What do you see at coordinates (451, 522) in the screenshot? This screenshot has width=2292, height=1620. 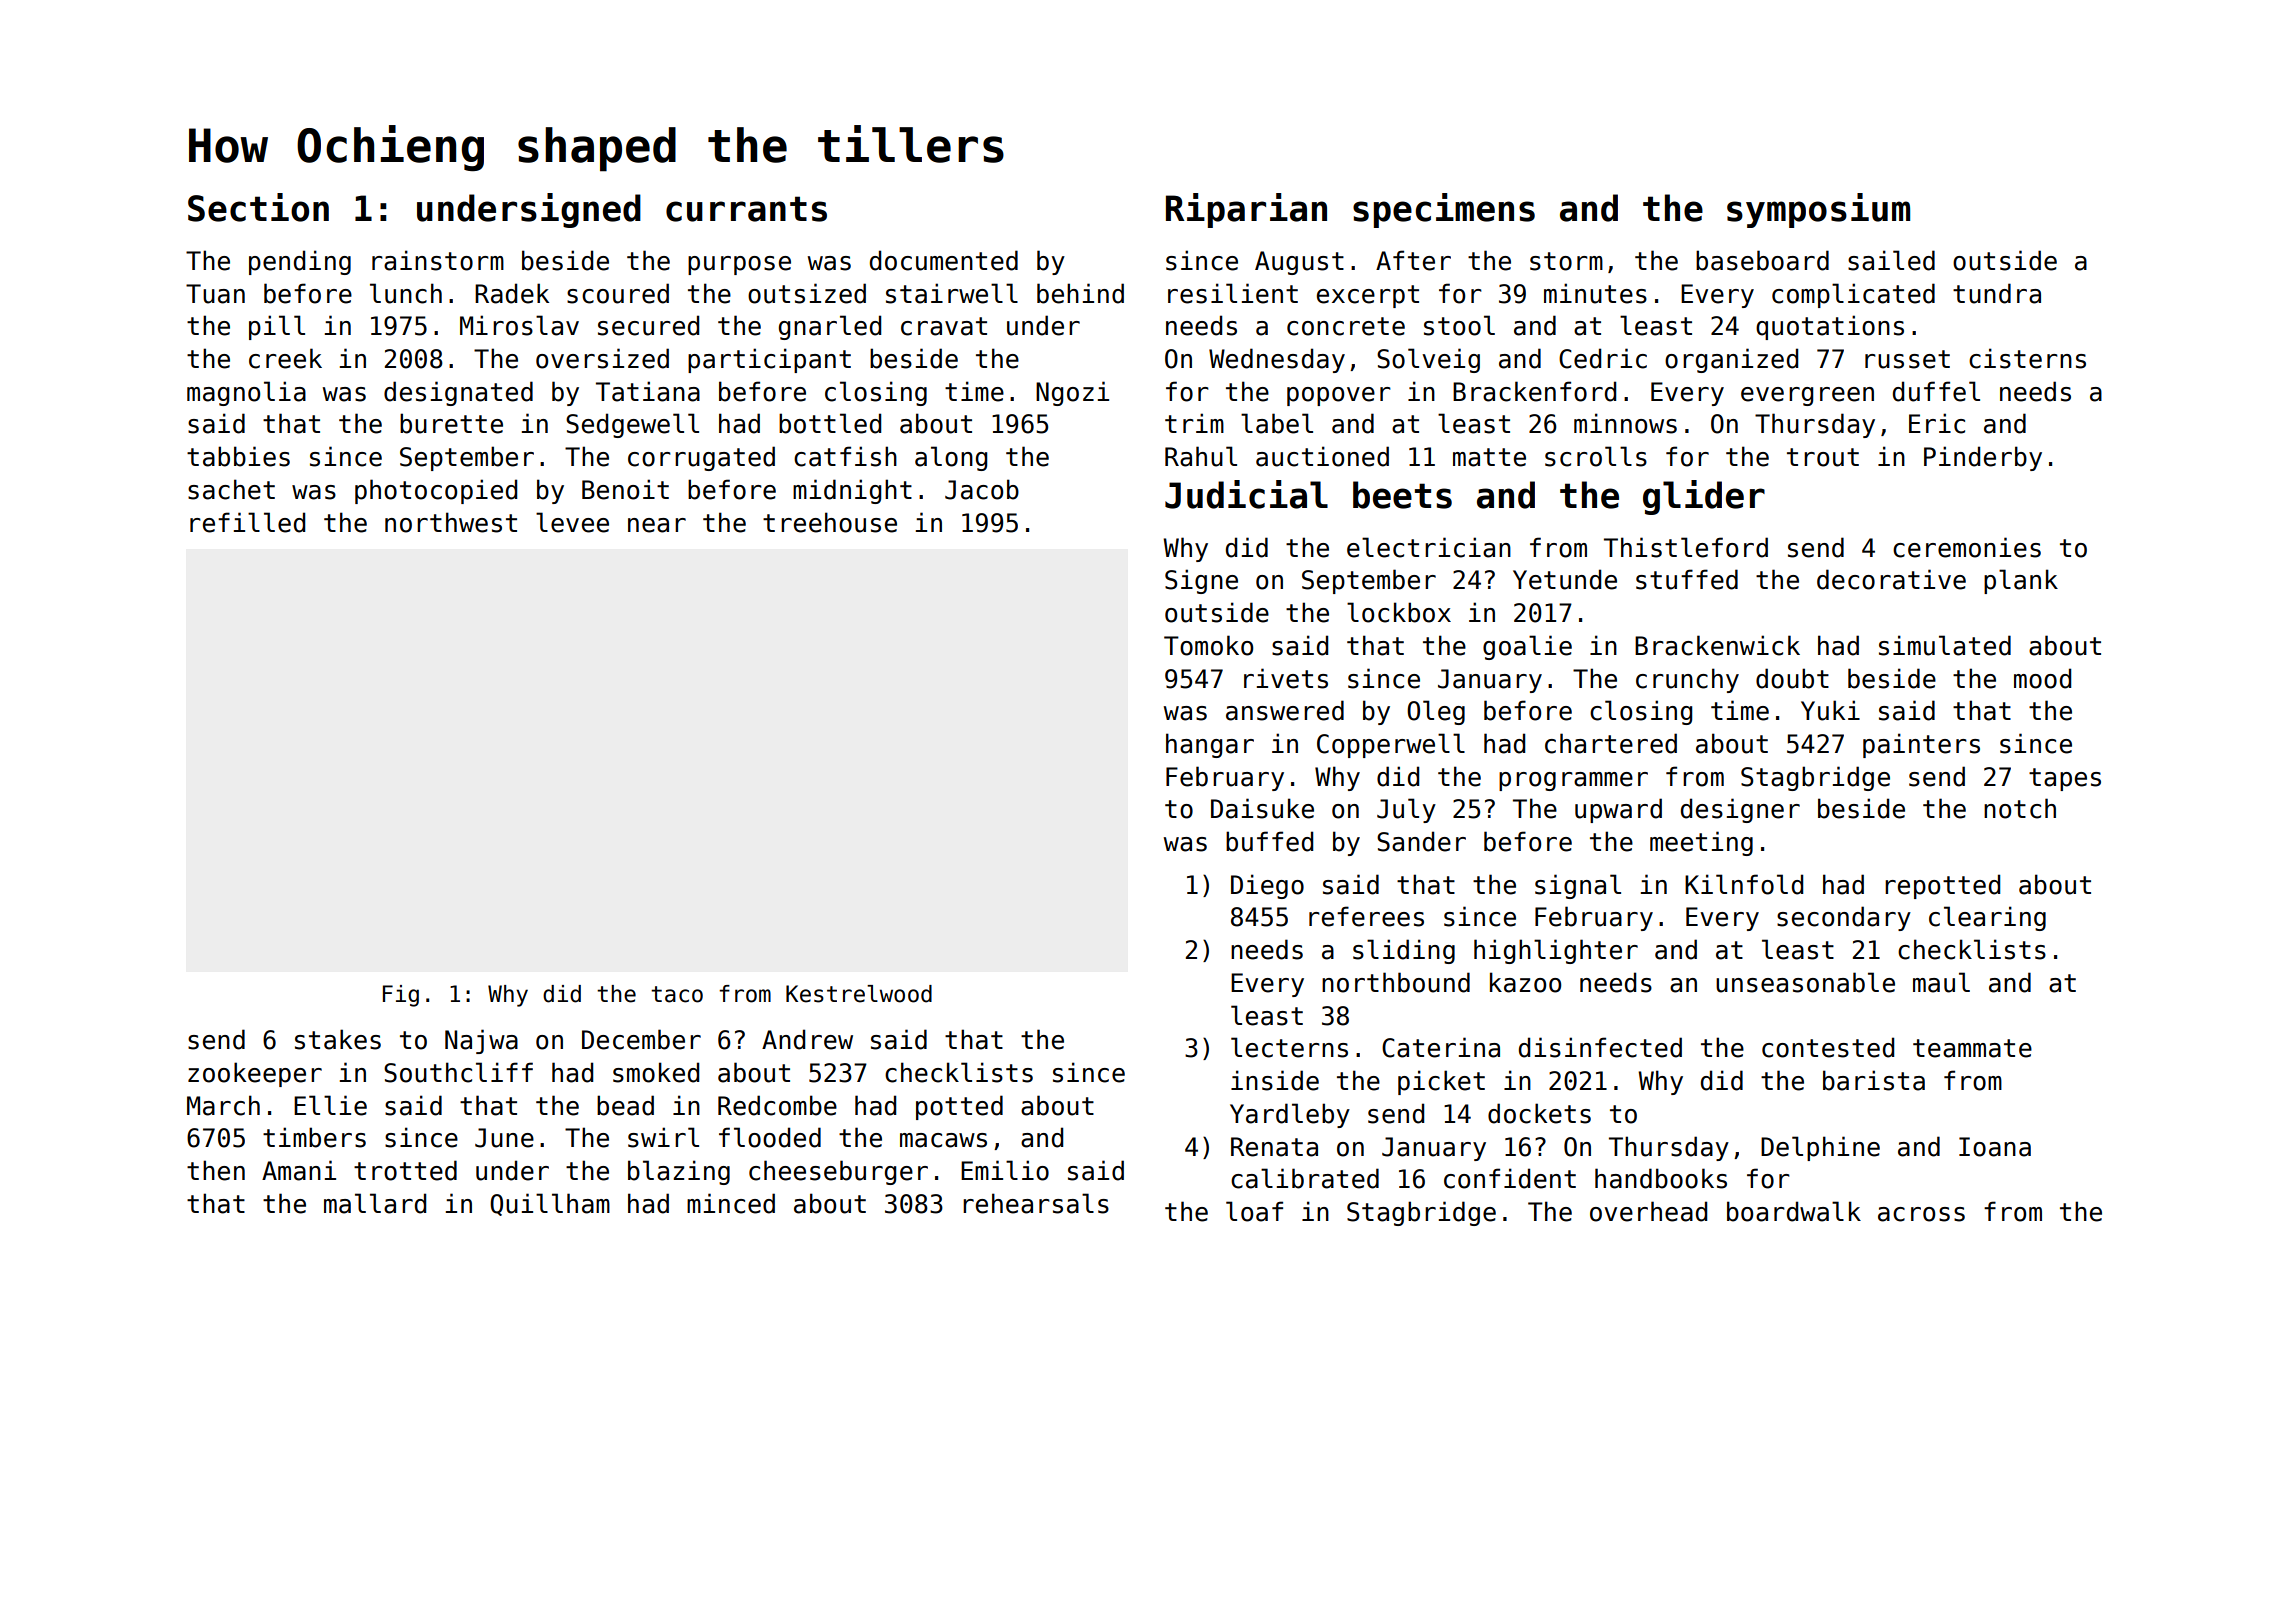 I see `northwest` at bounding box center [451, 522].
